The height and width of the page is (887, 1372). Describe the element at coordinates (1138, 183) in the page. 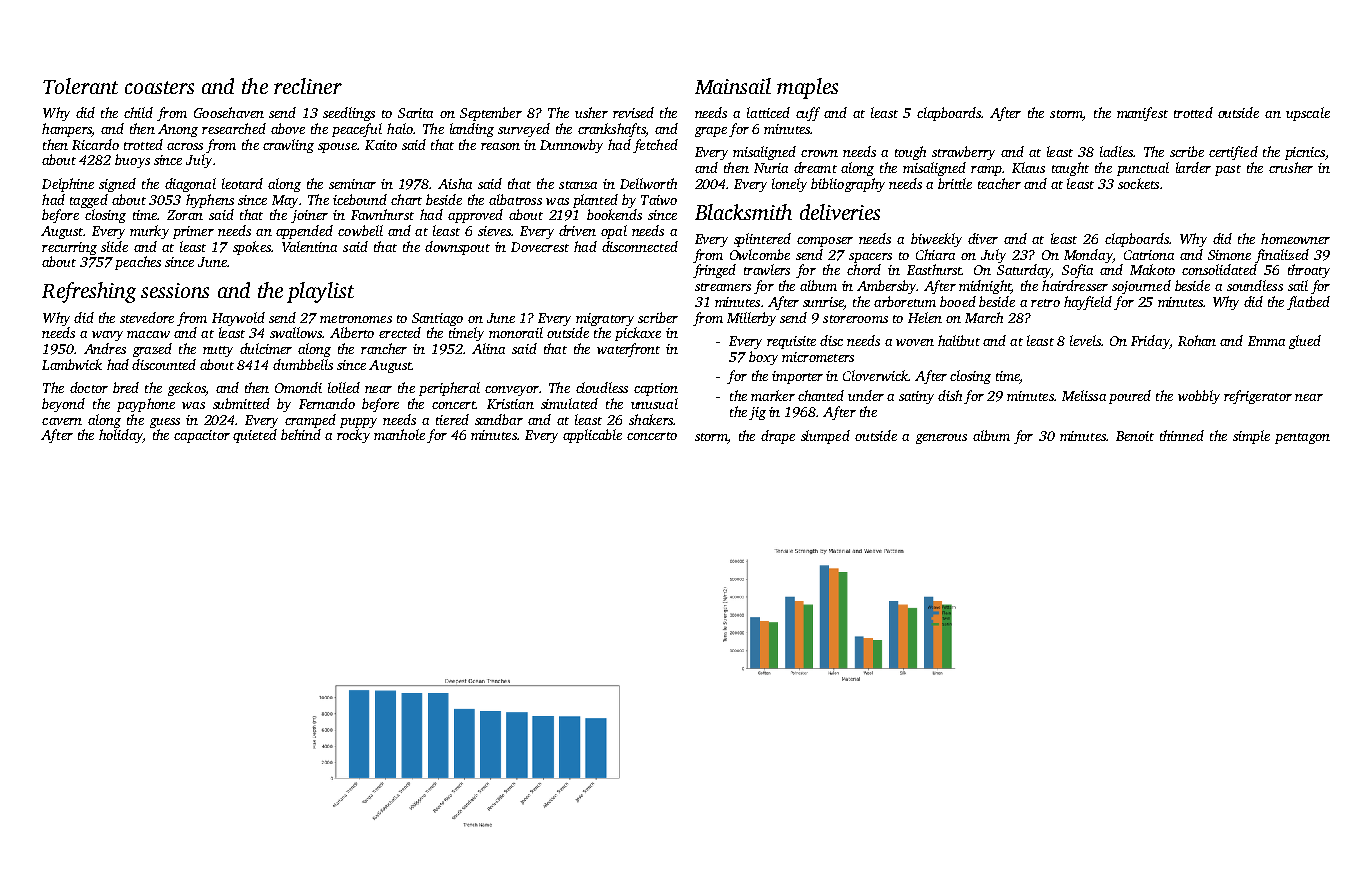

I see `sockets` at that location.
